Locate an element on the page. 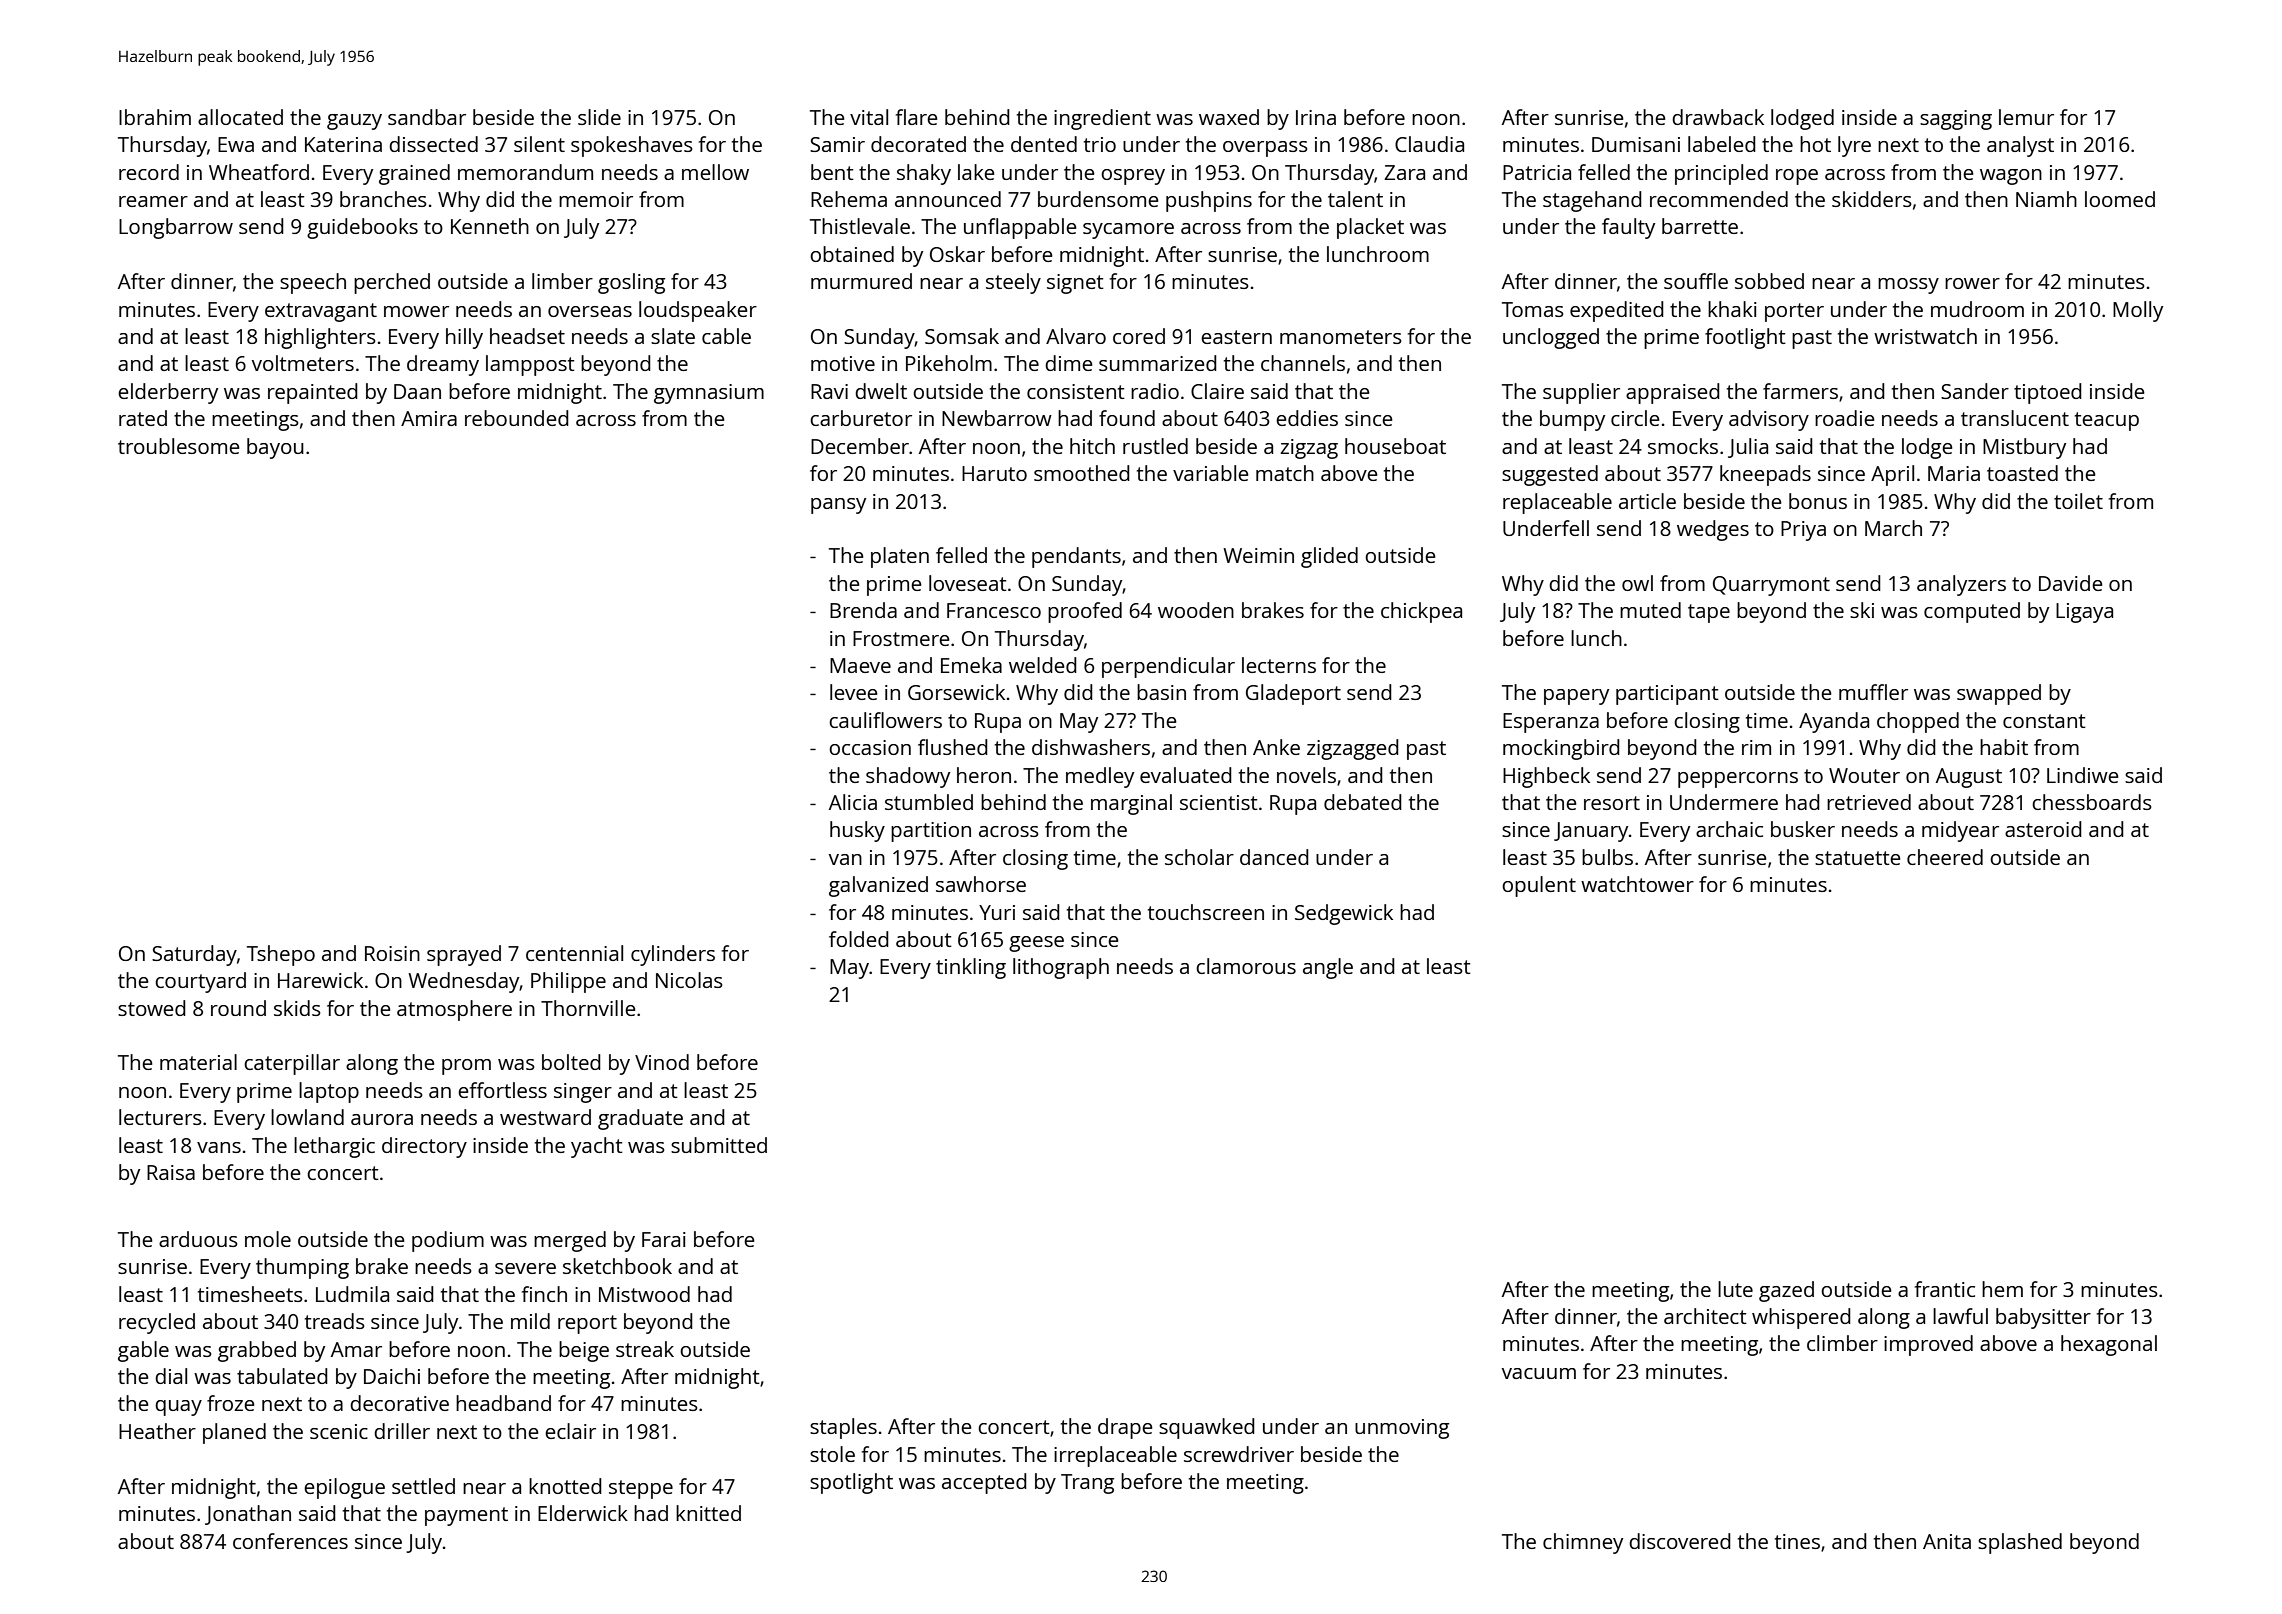 The image size is (2282, 1614). levee is located at coordinates (854, 692).
